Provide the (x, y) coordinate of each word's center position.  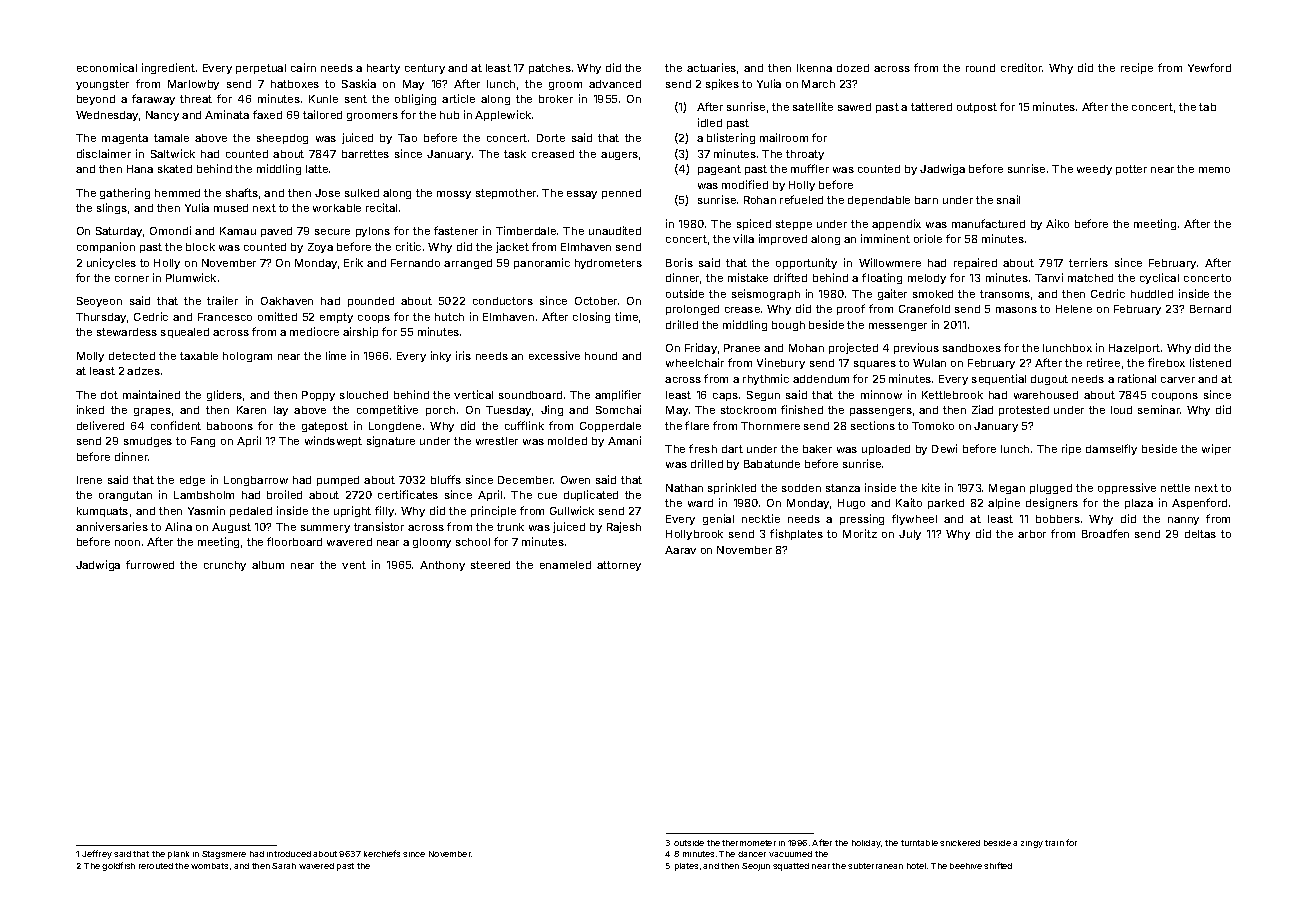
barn (926, 200)
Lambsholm (204, 495)
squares (875, 365)
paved (276, 232)
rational (1137, 378)
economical (107, 67)
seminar (1159, 409)
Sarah (284, 866)
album (268, 565)
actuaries (711, 67)
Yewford (1209, 67)
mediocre (314, 331)
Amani (624, 440)
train (1054, 843)
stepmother (506, 194)
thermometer (749, 843)
